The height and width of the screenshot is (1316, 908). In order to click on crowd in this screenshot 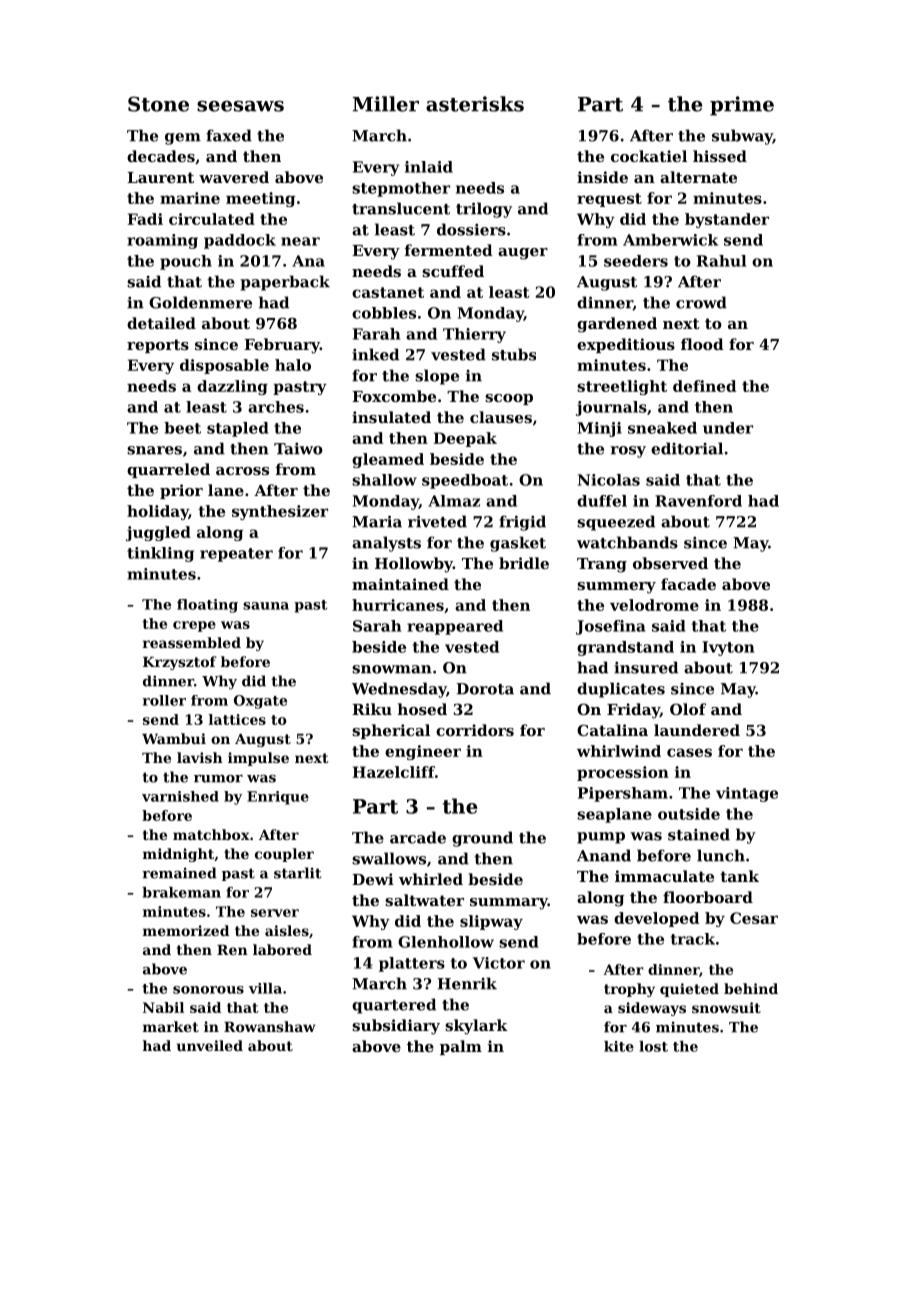, I will do `click(701, 302)`.
